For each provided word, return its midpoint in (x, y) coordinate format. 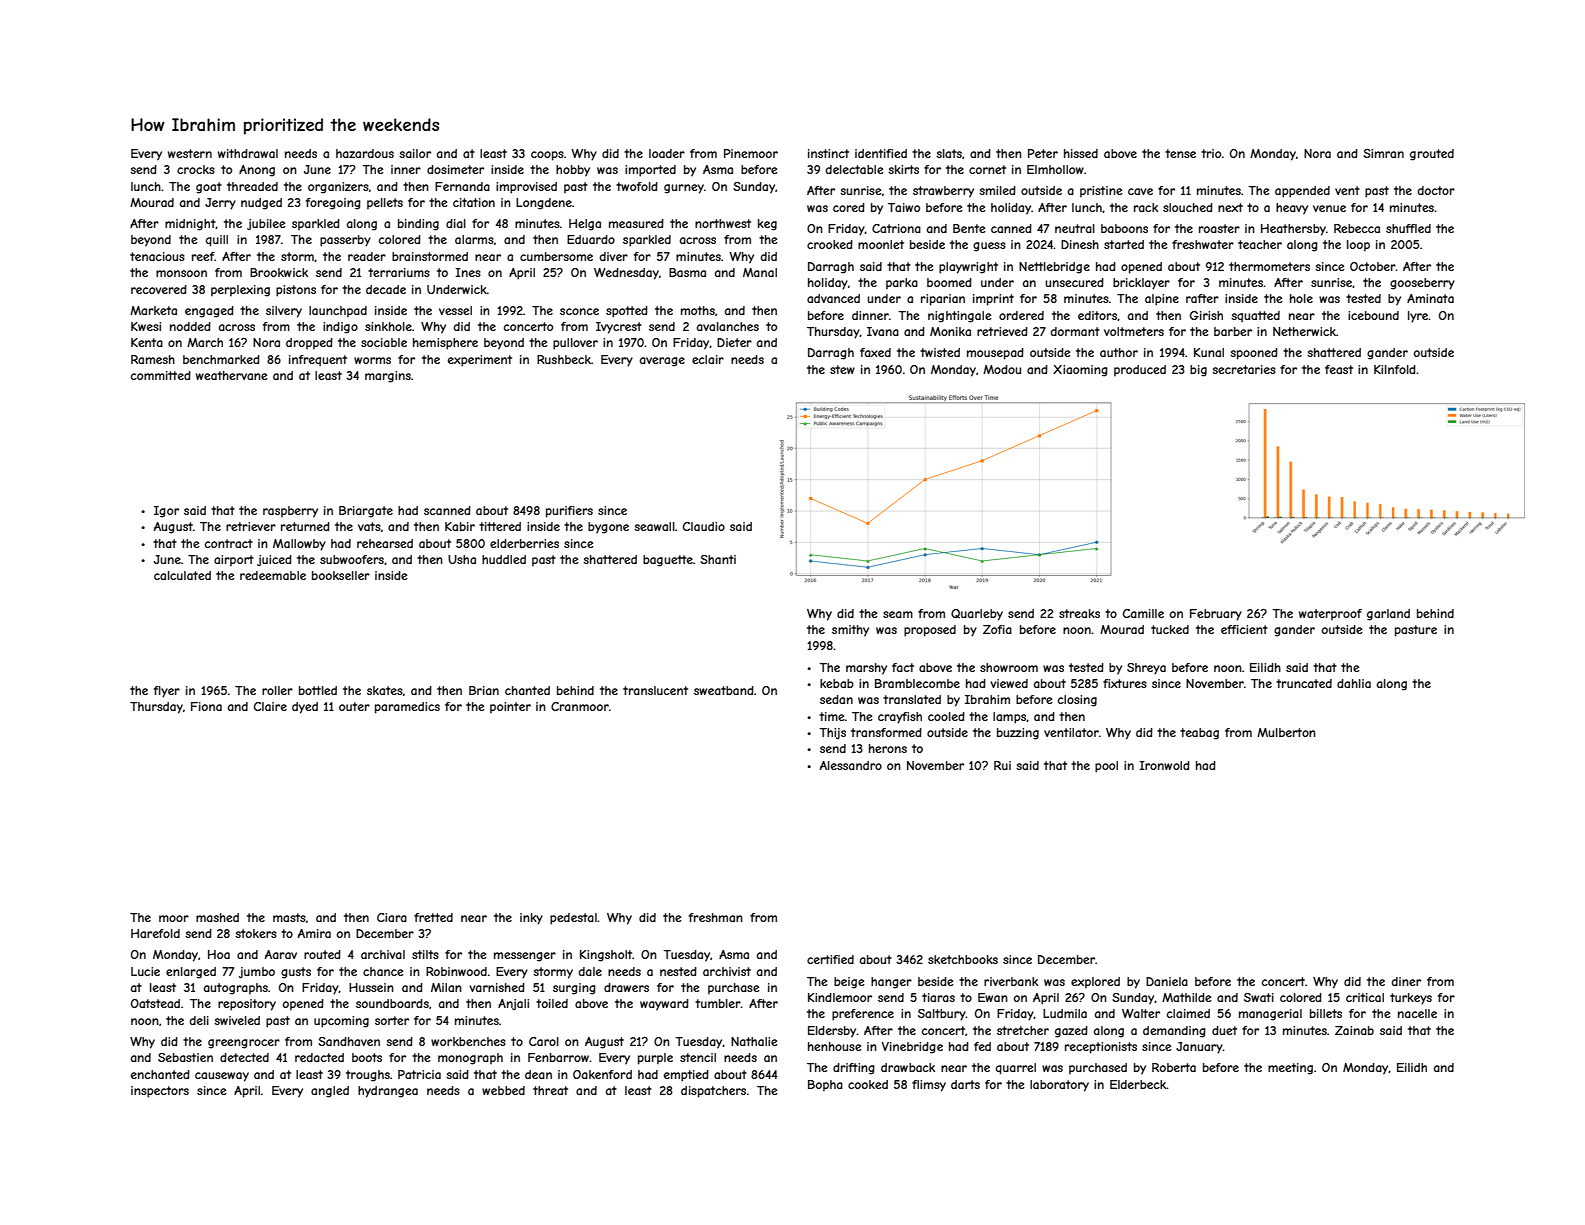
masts (289, 917)
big (1198, 371)
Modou (1002, 369)
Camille (1143, 613)
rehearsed (385, 543)
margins (388, 377)
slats (949, 153)
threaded (252, 186)
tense (1180, 153)
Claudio (704, 526)
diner (1406, 981)
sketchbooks (963, 959)
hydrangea (388, 1092)
